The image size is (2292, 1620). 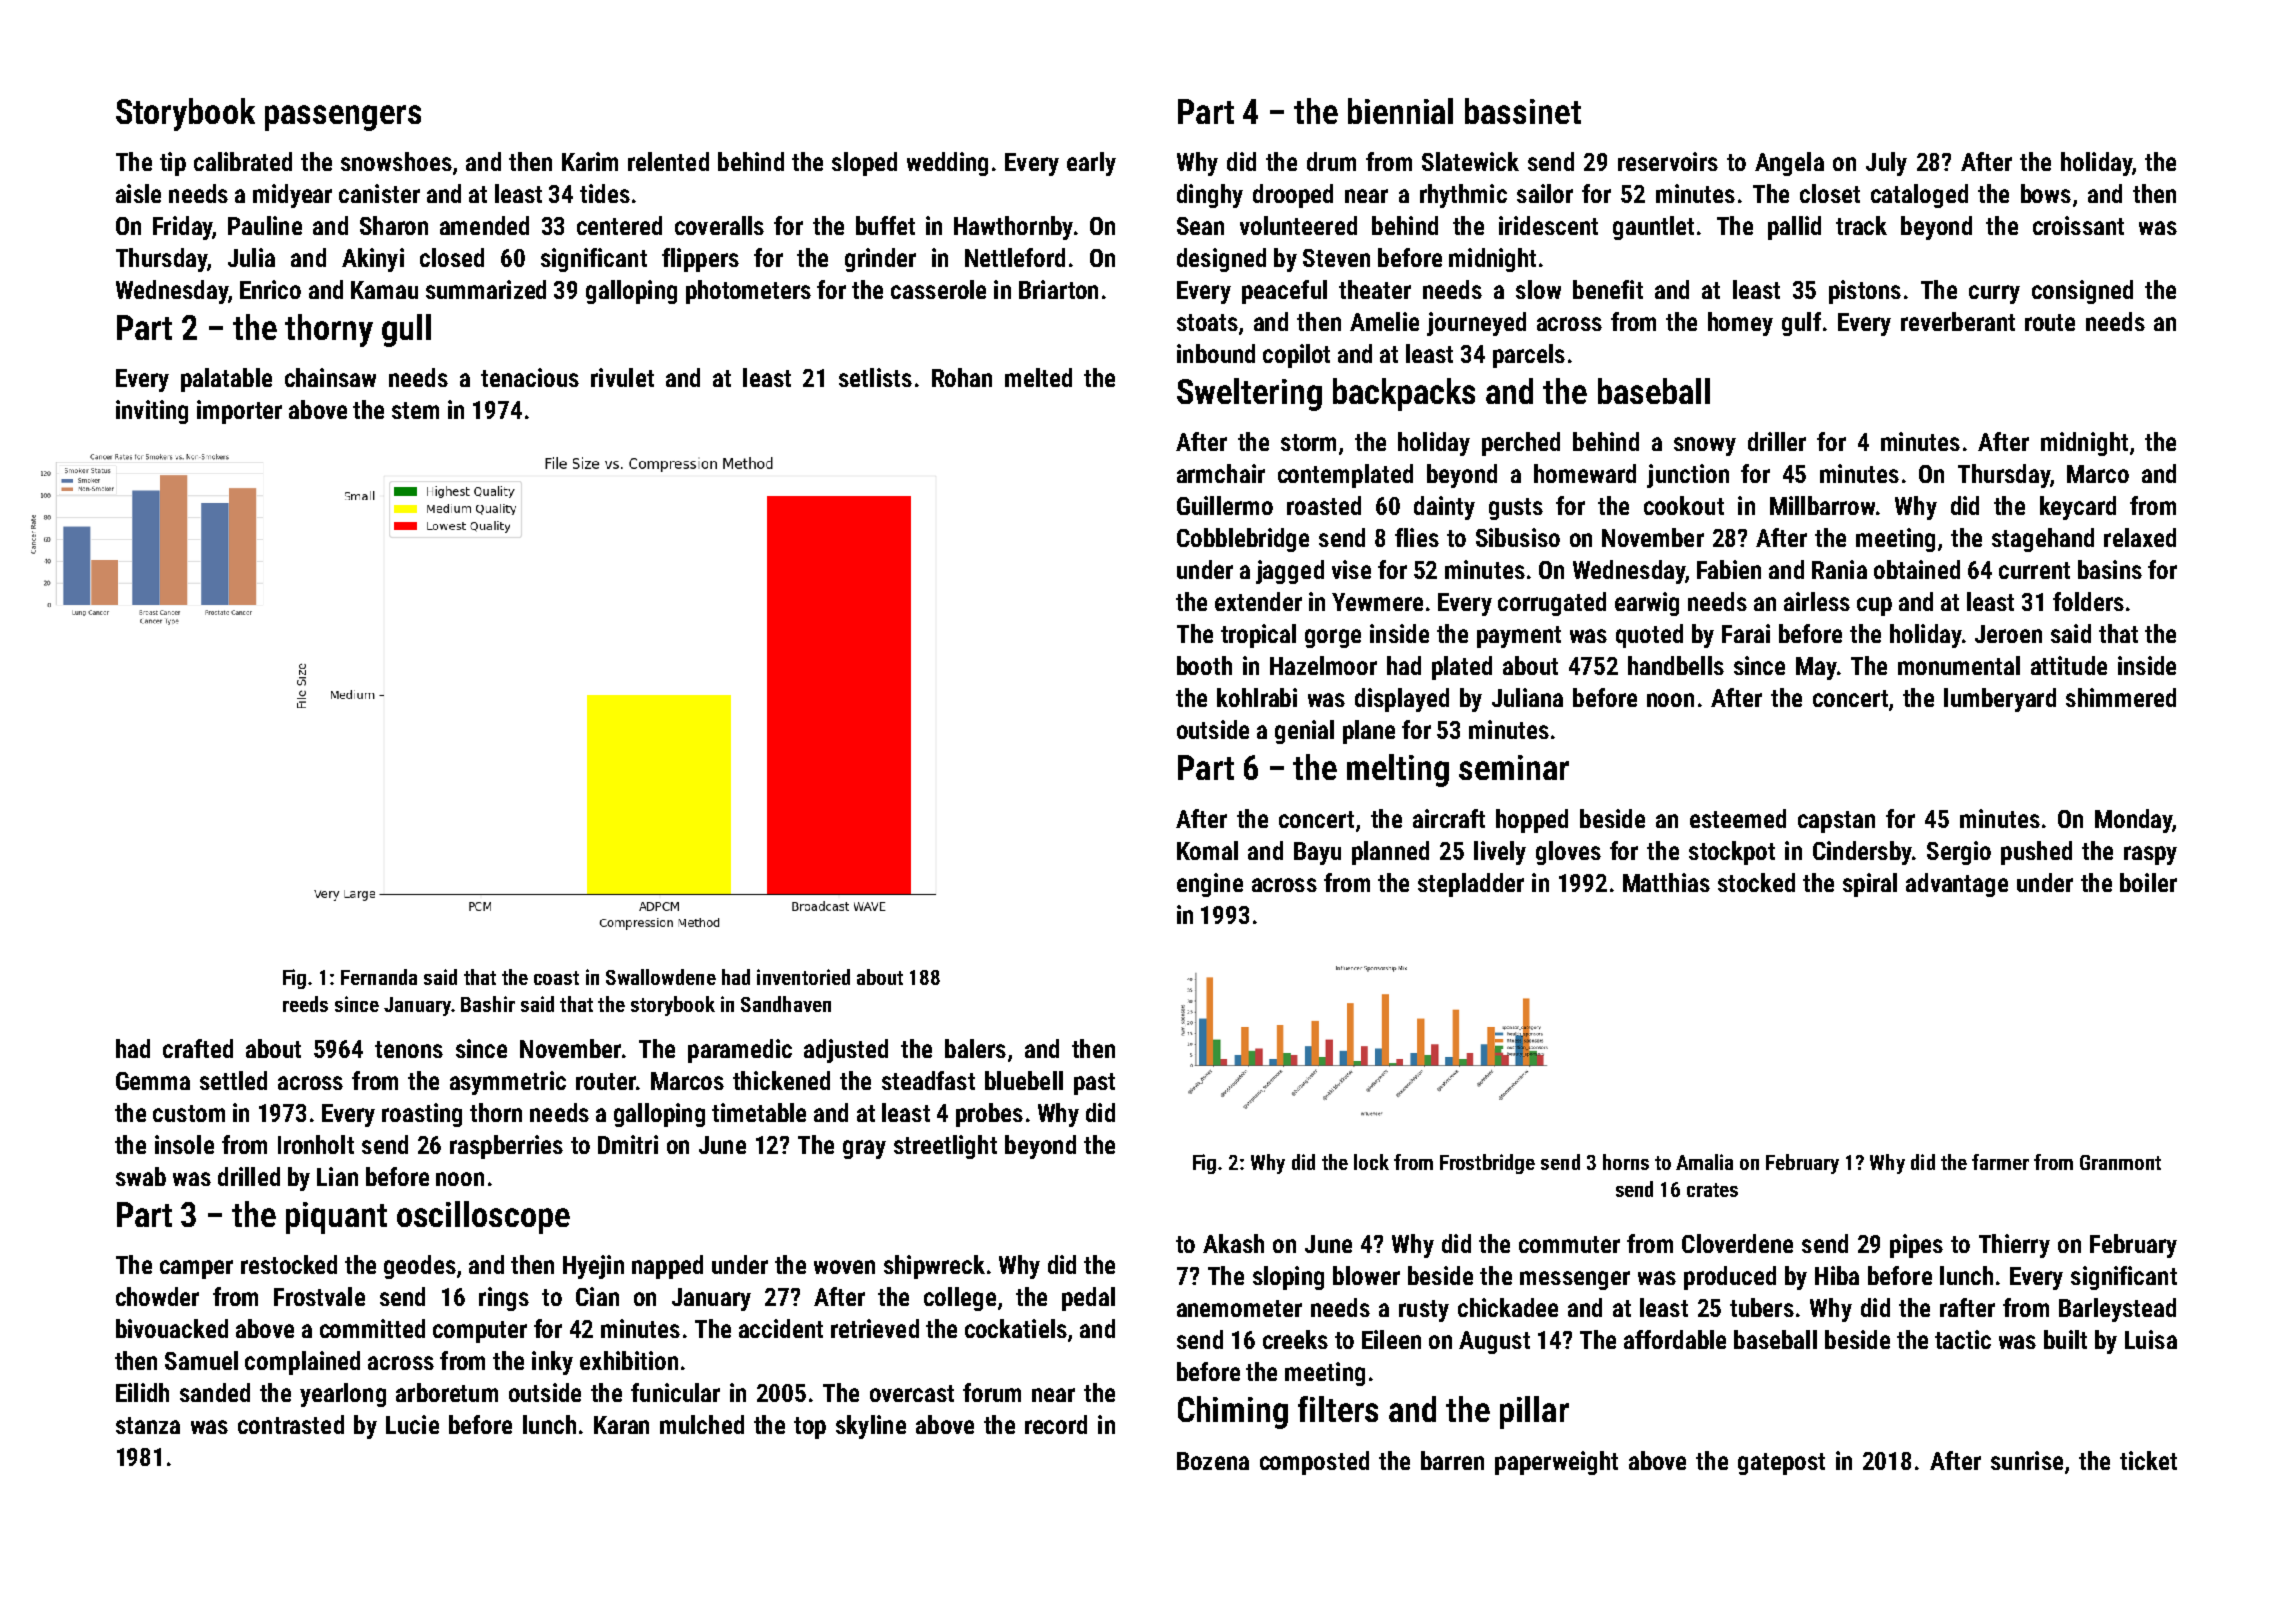 I want to click on keycard, so click(x=2078, y=508).
